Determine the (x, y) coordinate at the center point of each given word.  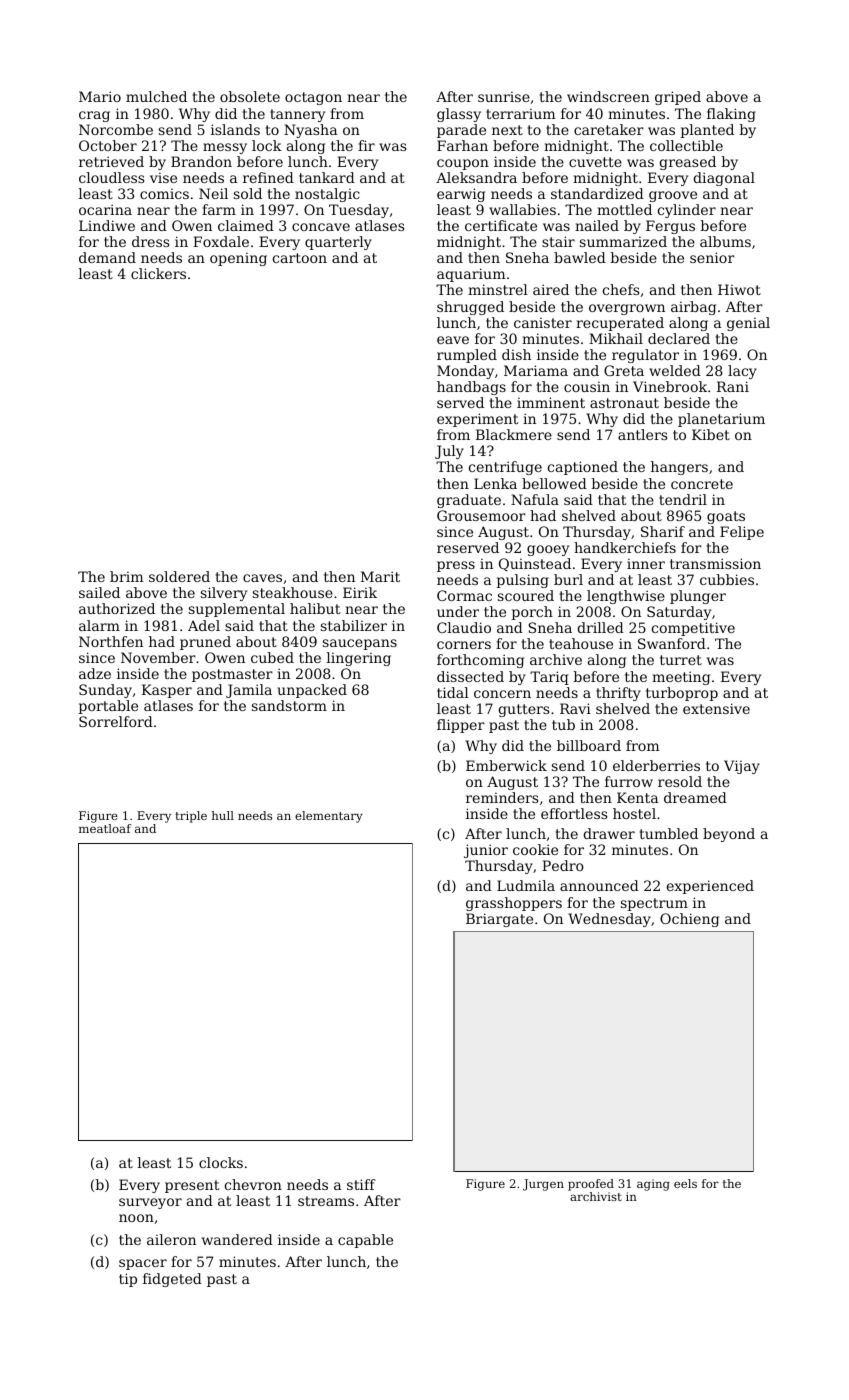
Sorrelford (116, 721)
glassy (459, 115)
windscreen (608, 96)
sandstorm (289, 705)
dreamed (695, 797)
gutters (524, 710)
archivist (596, 1196)
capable (365, 1241)
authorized (117, 608)
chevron (253, 1184)
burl (568, 579)
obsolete (250, 96)
